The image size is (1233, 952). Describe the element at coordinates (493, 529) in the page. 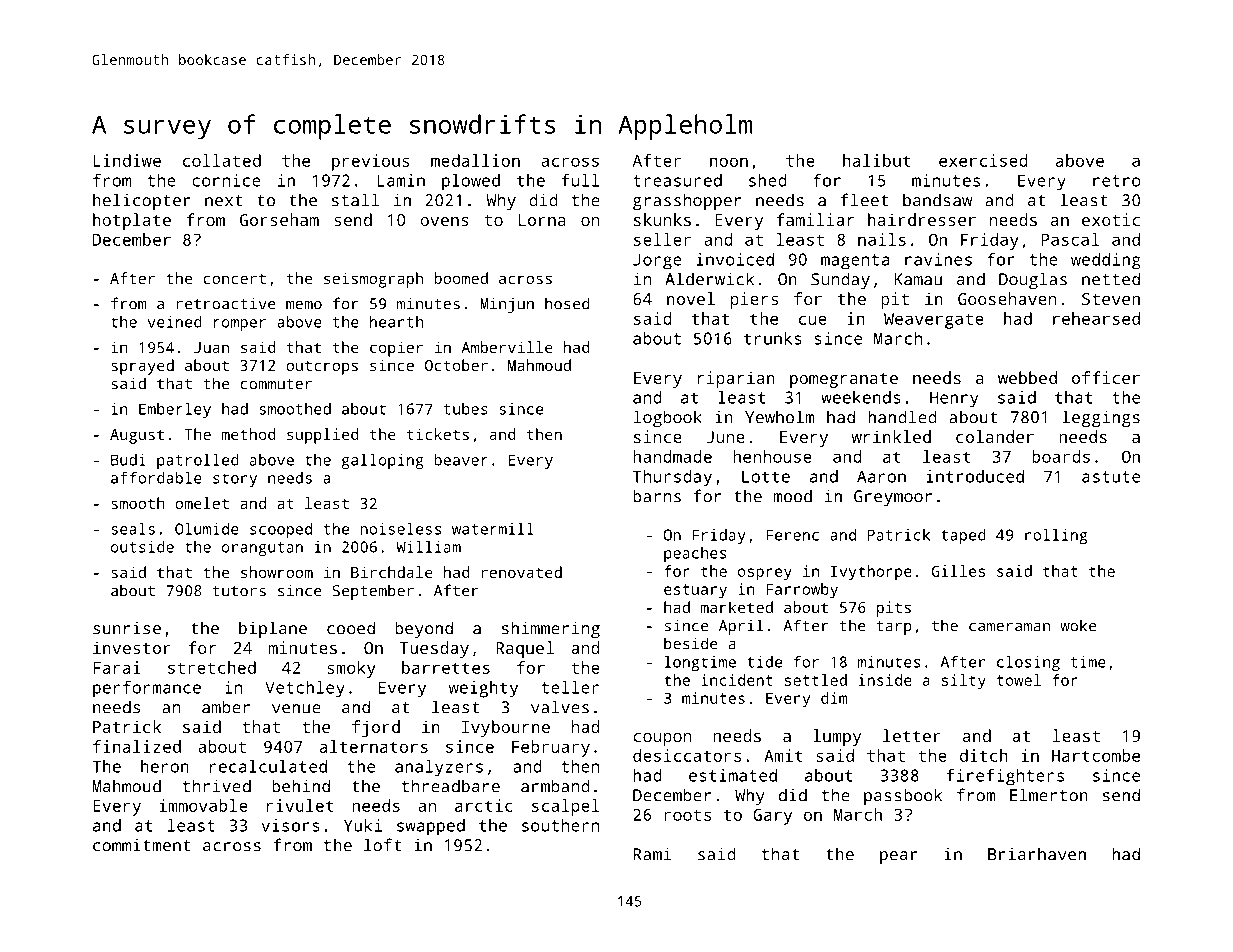

I see `watermill` at that location.
